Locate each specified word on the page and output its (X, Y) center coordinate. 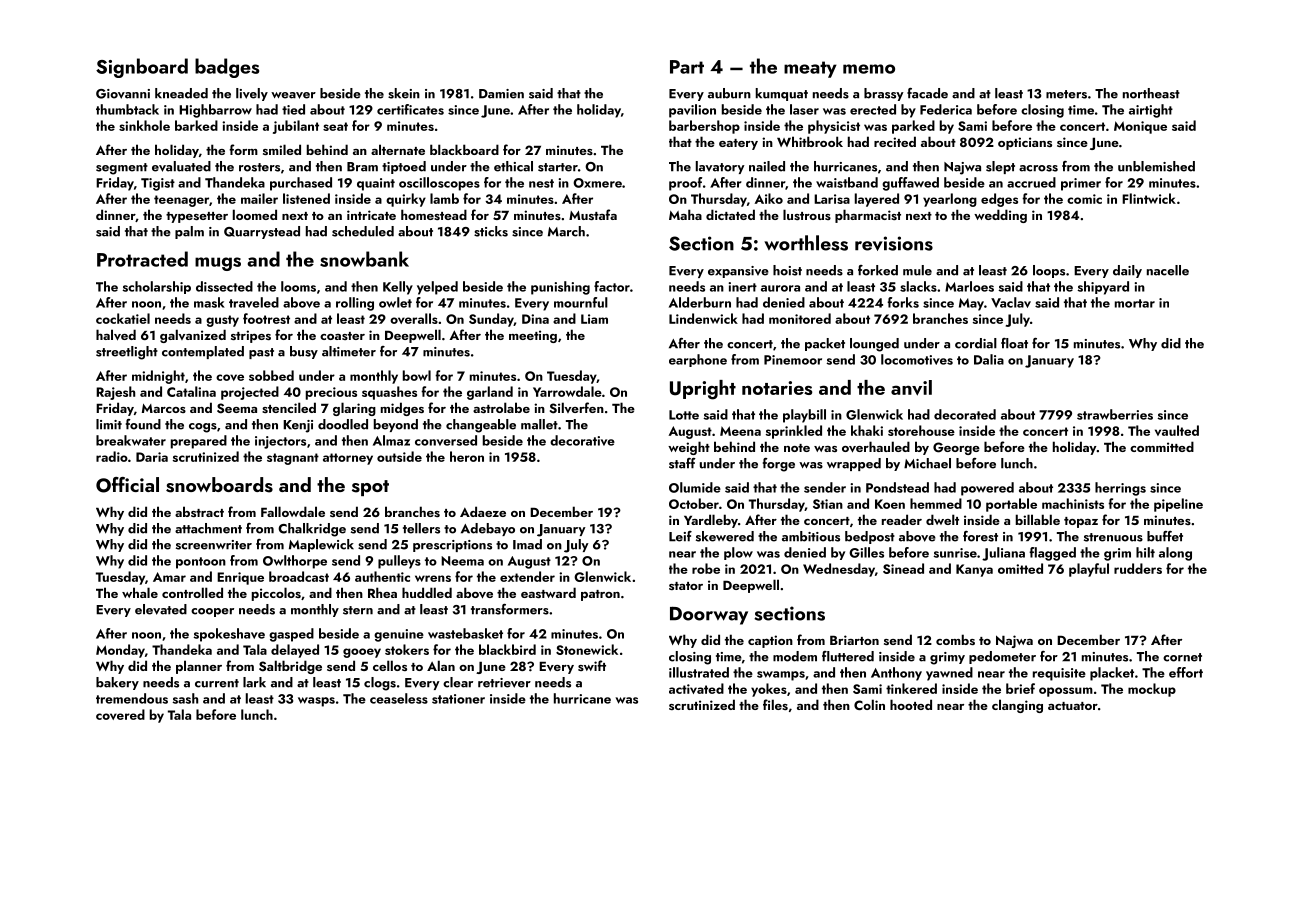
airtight (1151, 111)
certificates (410, 109)
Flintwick (1149, 198)
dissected (224, 286)
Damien (501, 94)
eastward (548, 592)
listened (306, 198)
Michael (927, 463)
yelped (437, 288)
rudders (1138, 568)
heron (467, 456)
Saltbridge (290, 667)
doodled (343, 424)
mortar (1135, 303)
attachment (208, 528)
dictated (730, 214)
